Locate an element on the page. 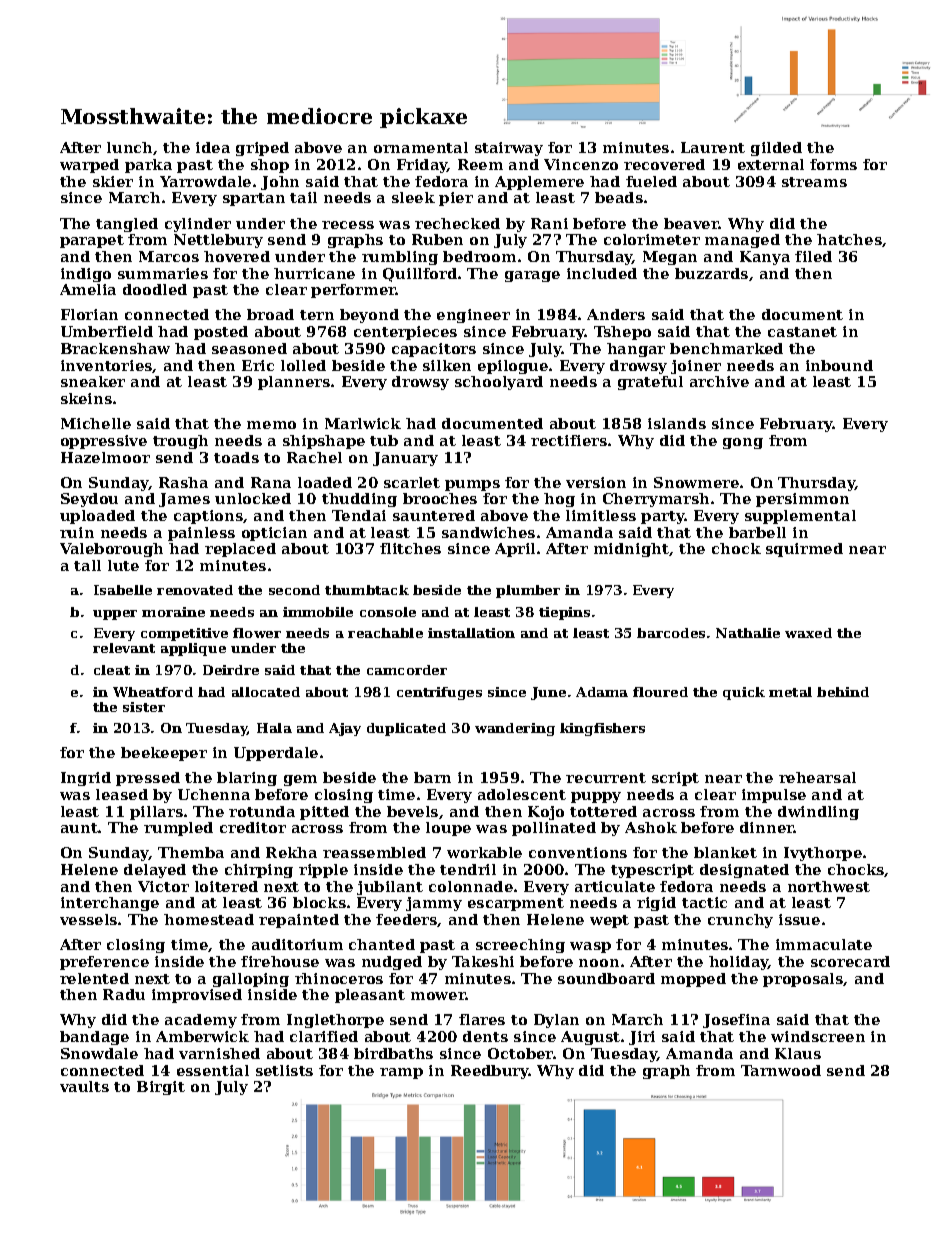 The height and width of the document is (1233, 952). immobile is located at coordinates (318, 612).
